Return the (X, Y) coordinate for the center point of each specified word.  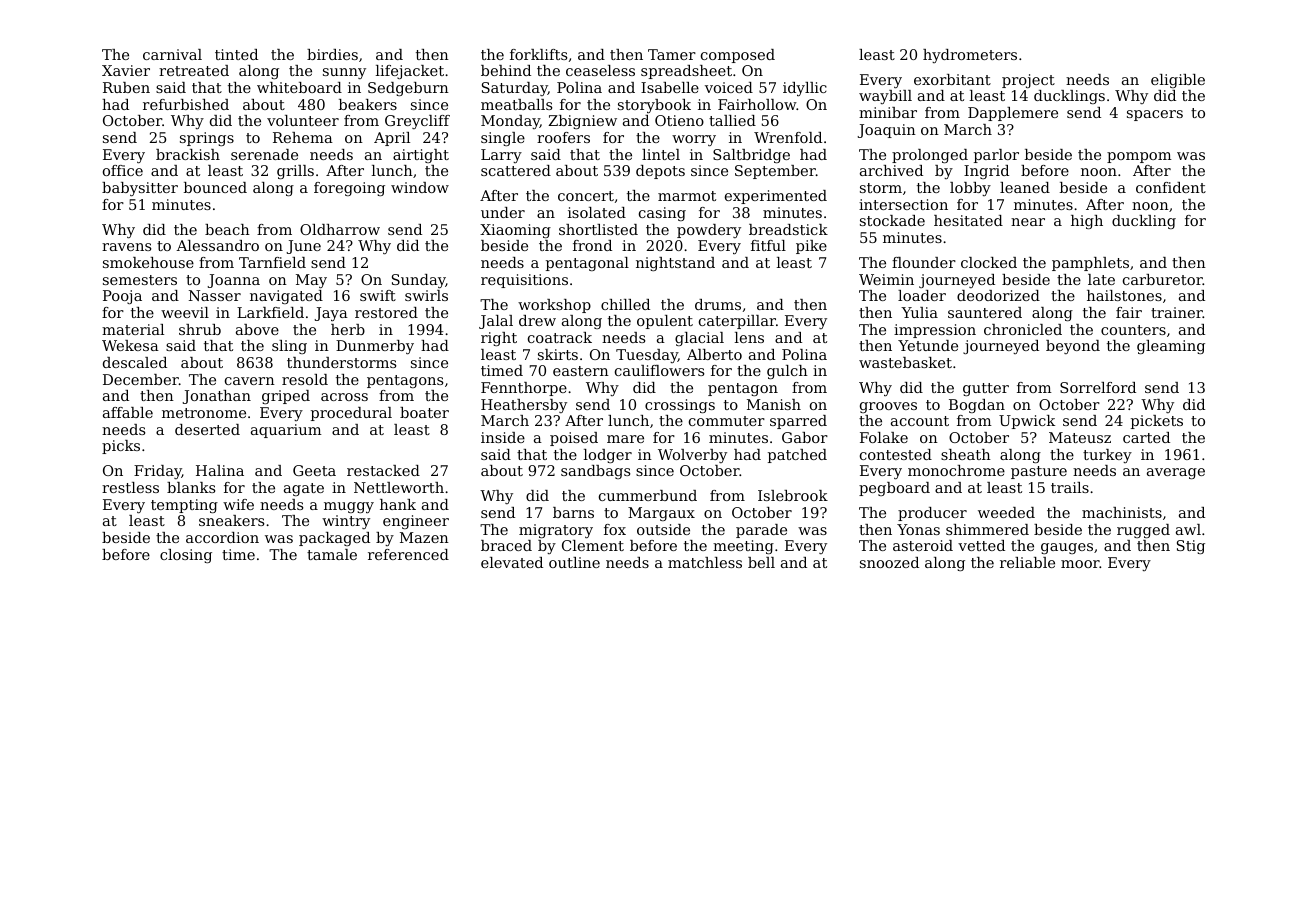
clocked (989, 262)
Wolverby (692, 456)
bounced (215, 187)
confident (1171, 187)
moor (1080, 564)
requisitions (524, 281)
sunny (344, 73)
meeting (743, 547)
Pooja (122, 297)
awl (1188, 529)
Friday (158, 472)
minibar (888, 112)
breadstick (788, 229)
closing (186, 556)
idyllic (805, 89)
